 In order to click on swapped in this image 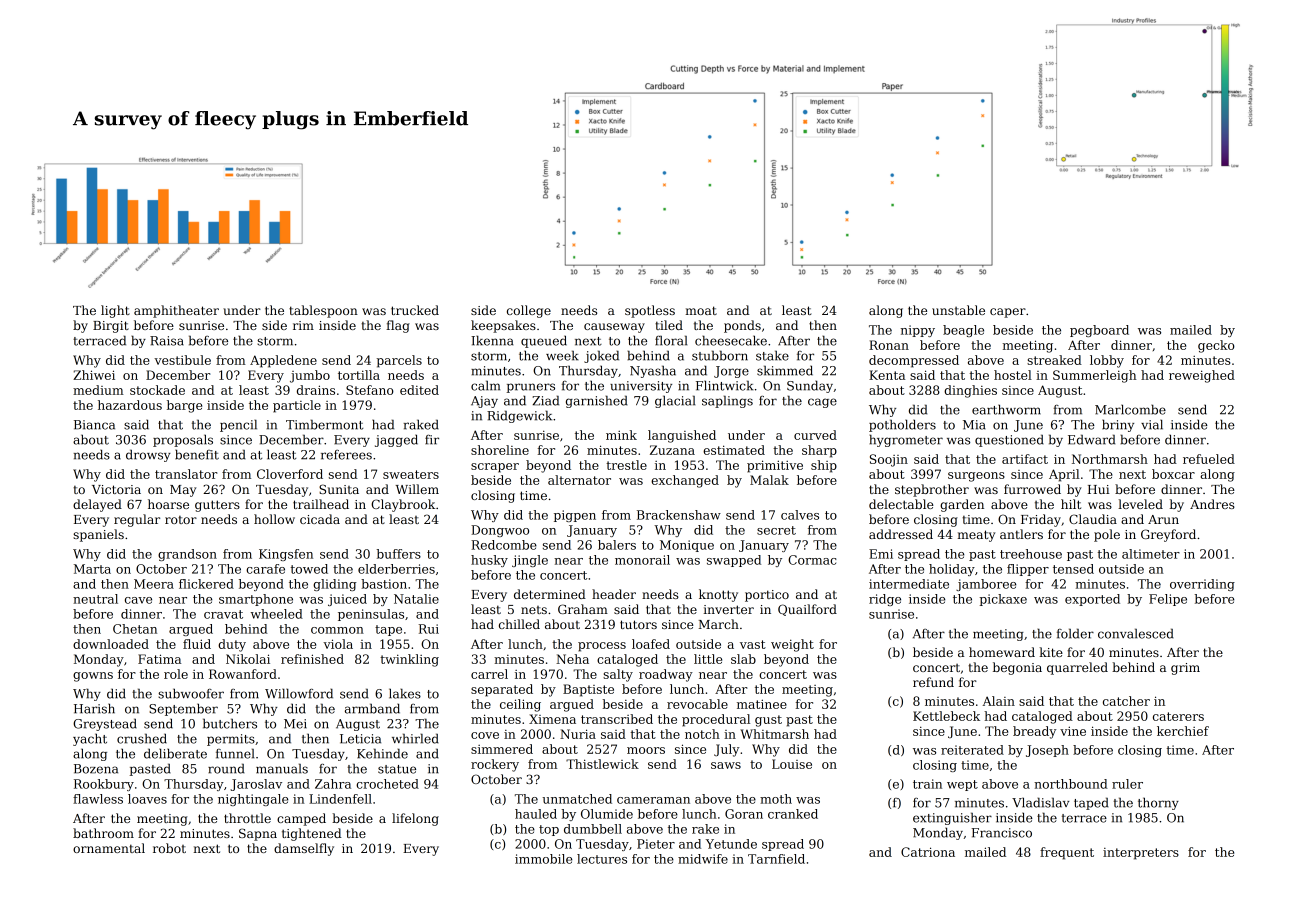, I will do `click(734, 561)`.
